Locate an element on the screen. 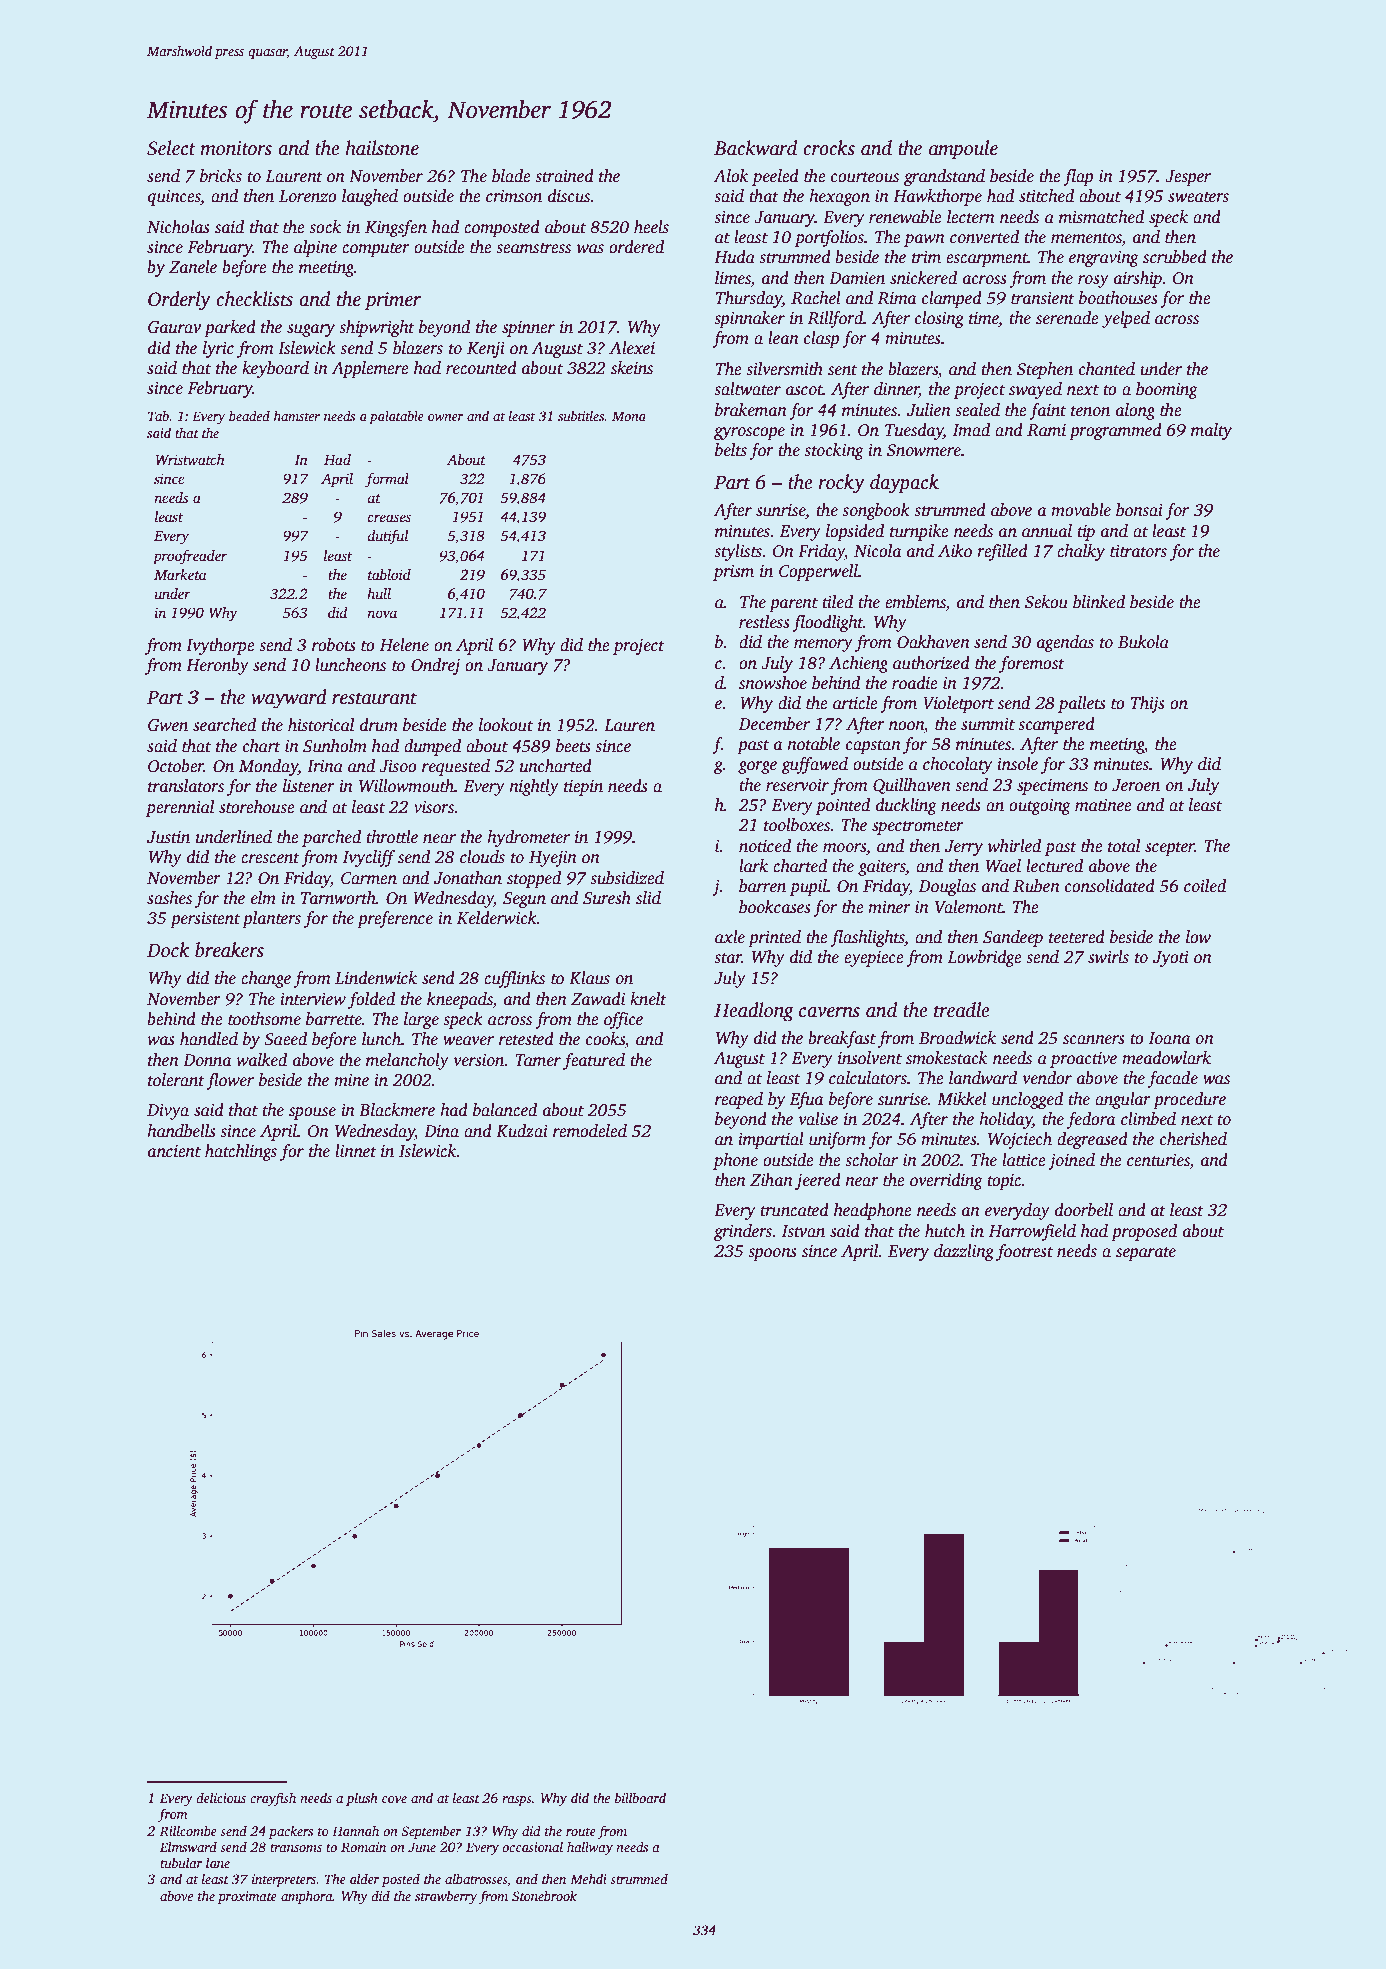 Image resolution: width=1386 pixels, height=1969 pixels. portfolios is located at coordinates (829, 238).
